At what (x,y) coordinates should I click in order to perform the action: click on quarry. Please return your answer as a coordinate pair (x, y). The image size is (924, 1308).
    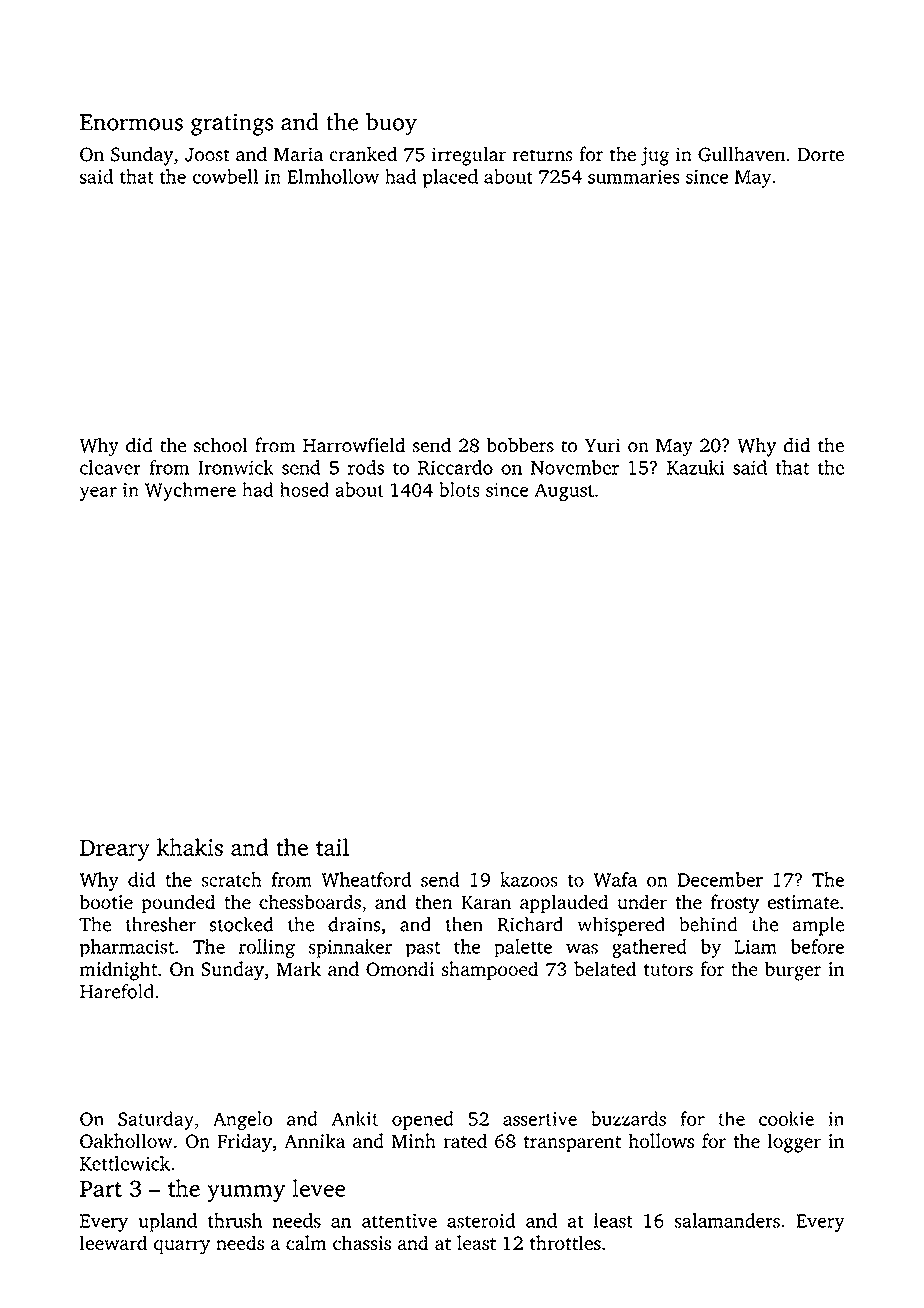
    Looking at the image, I should click on (182, 1247).
